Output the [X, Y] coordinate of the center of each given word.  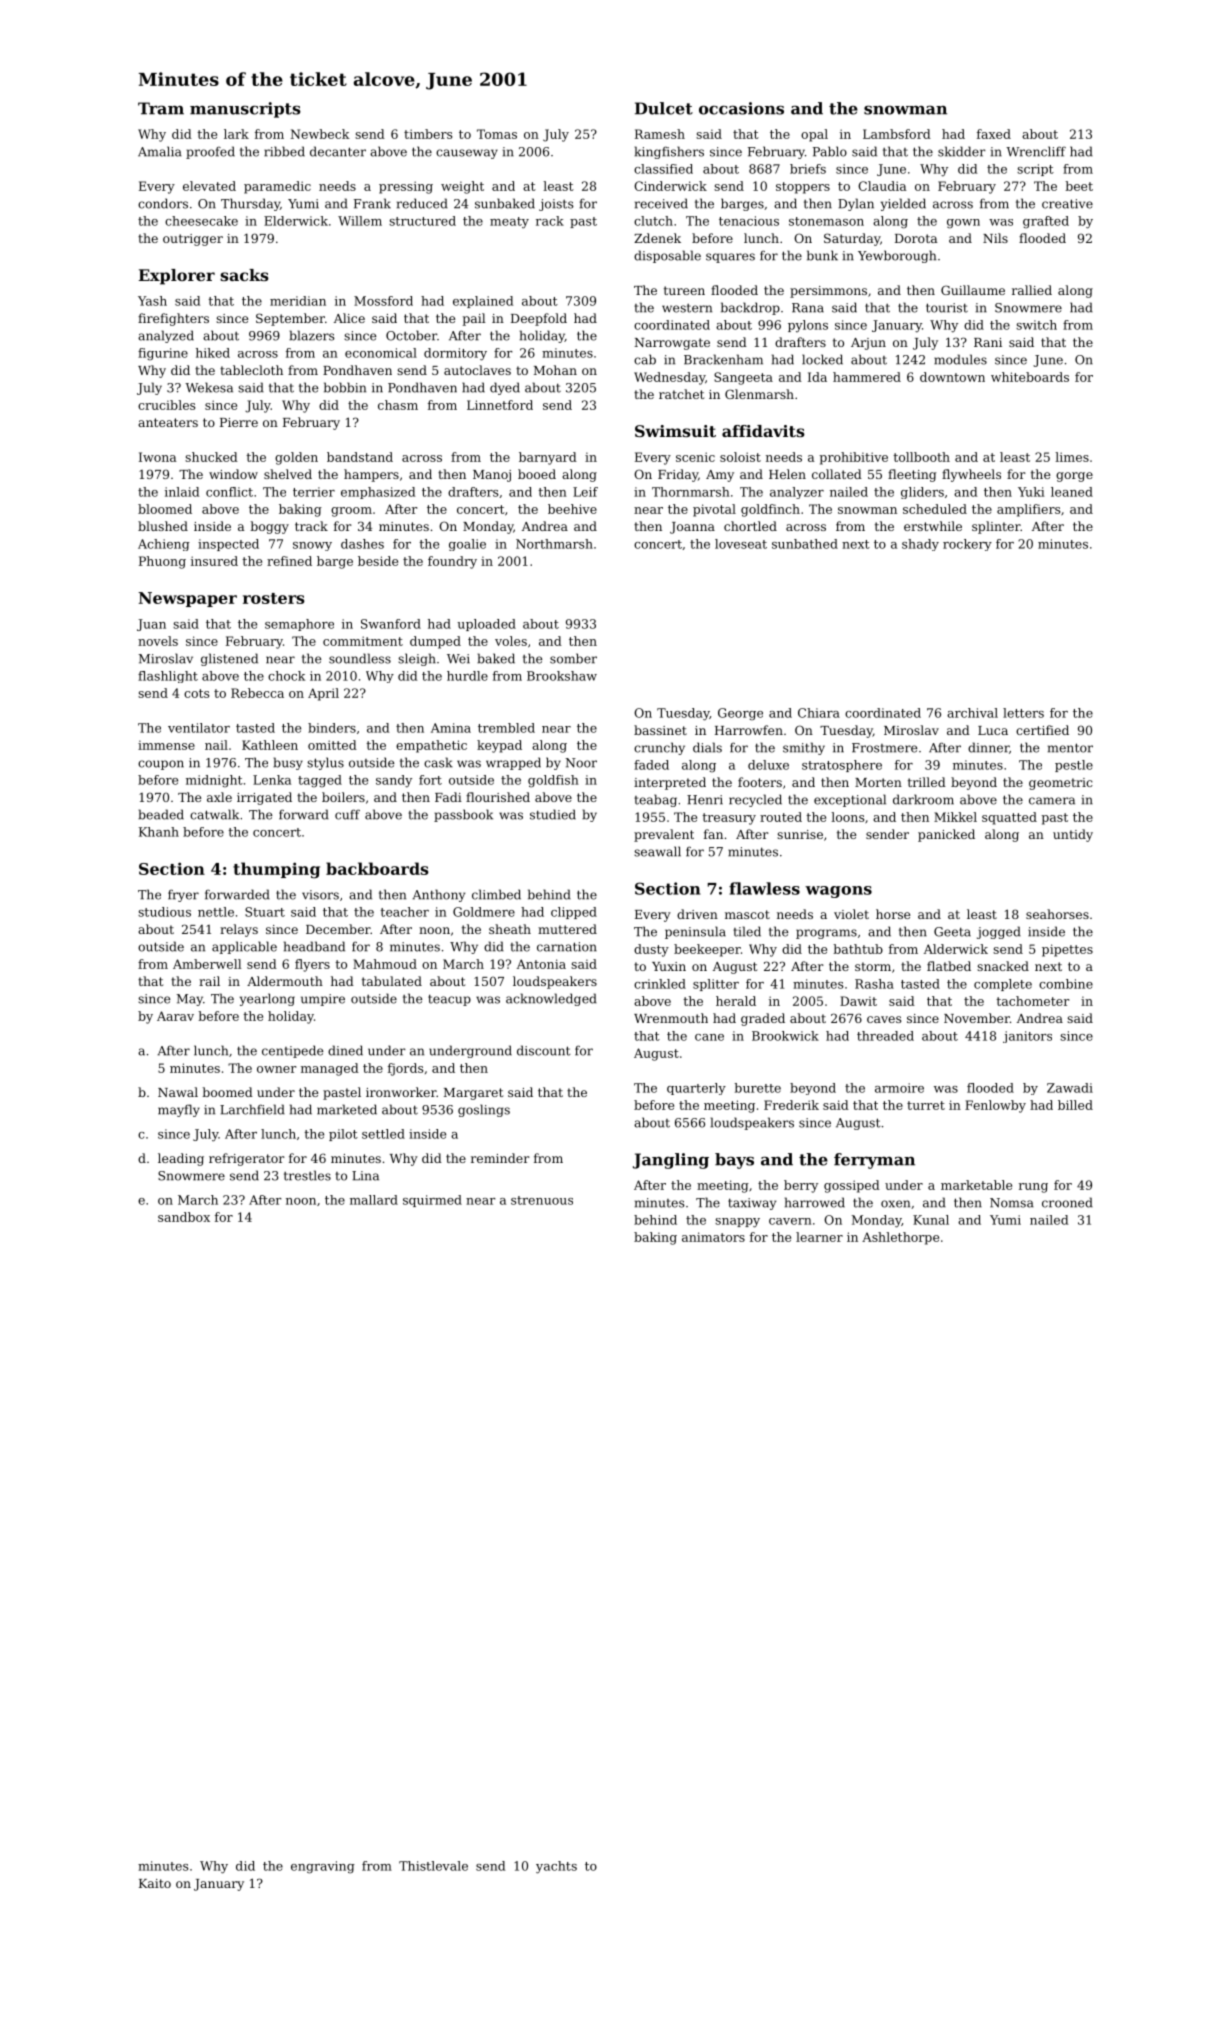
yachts [556, 1867]
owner [276, 1069]
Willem [360, 221]
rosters [274, 598]
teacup [449, 1000]
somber [573, 658]
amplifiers [1028, 510]
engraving [323, 1867]
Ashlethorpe [900, 1238]
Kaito [155, 1883]
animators [713, 1237]
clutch [653, 221]
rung [1033, 1188]
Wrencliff [1036, 151]
